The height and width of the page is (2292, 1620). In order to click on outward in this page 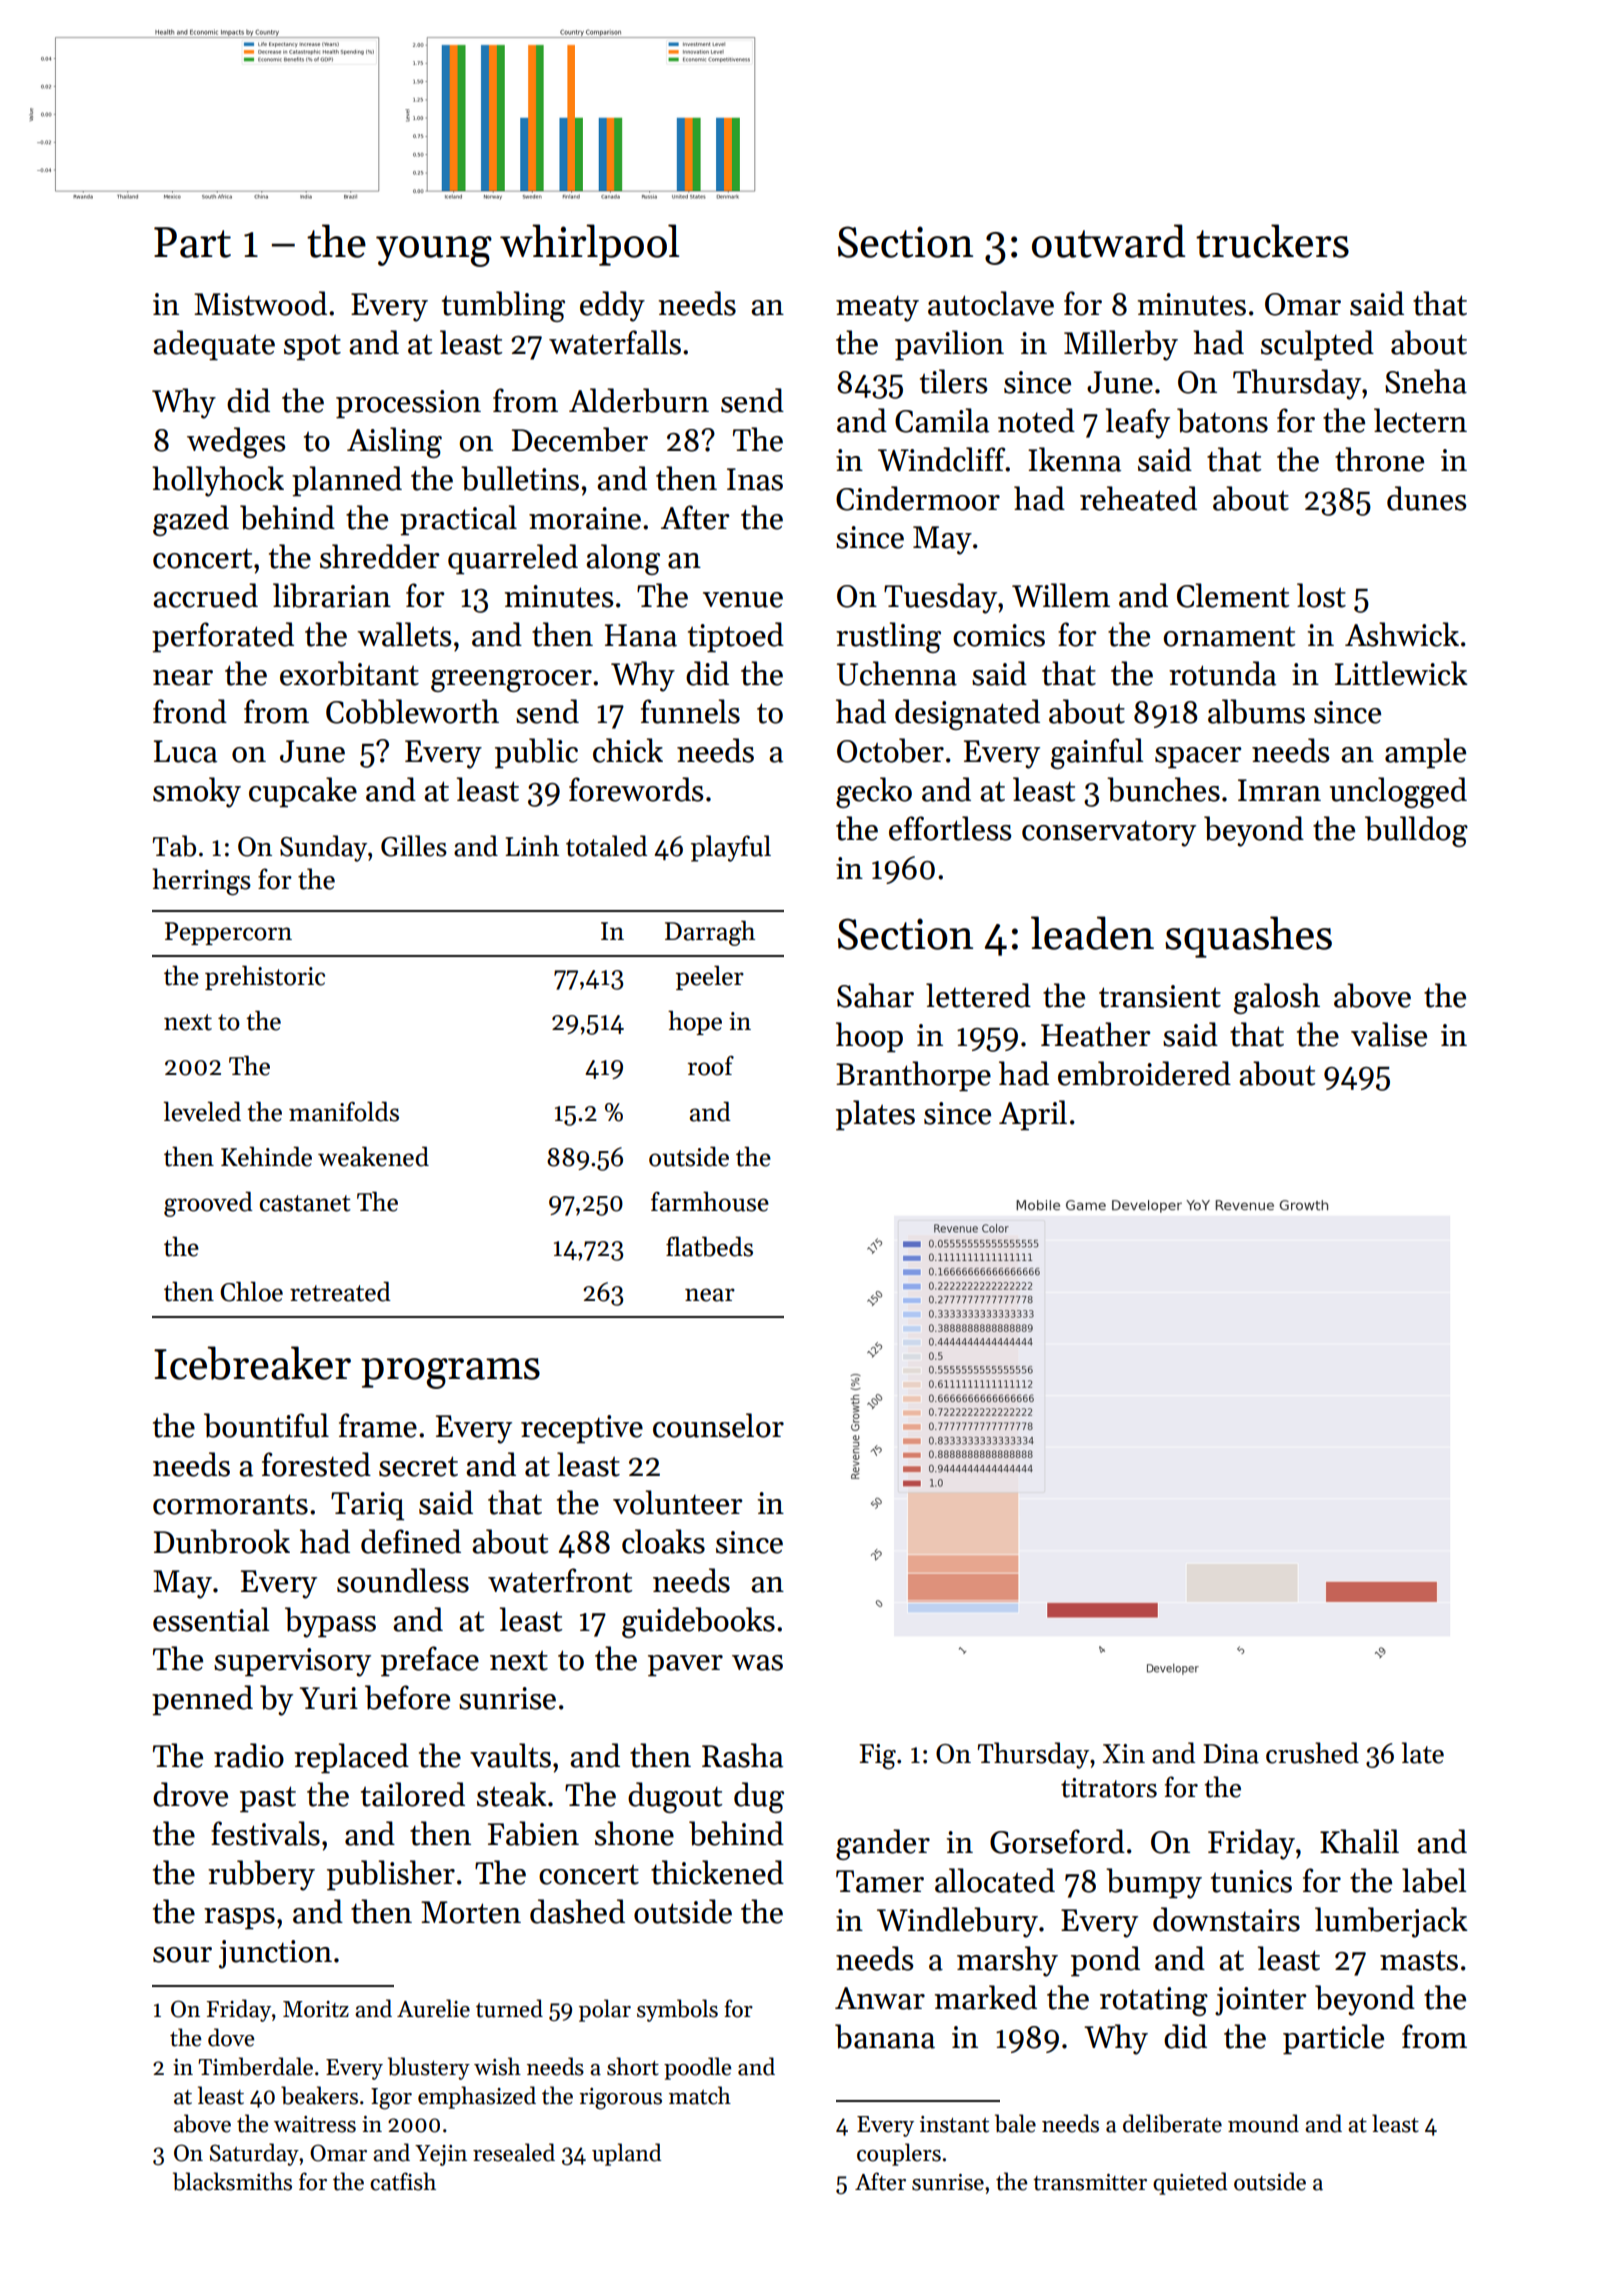, I will do `click(1108, 241)`.
